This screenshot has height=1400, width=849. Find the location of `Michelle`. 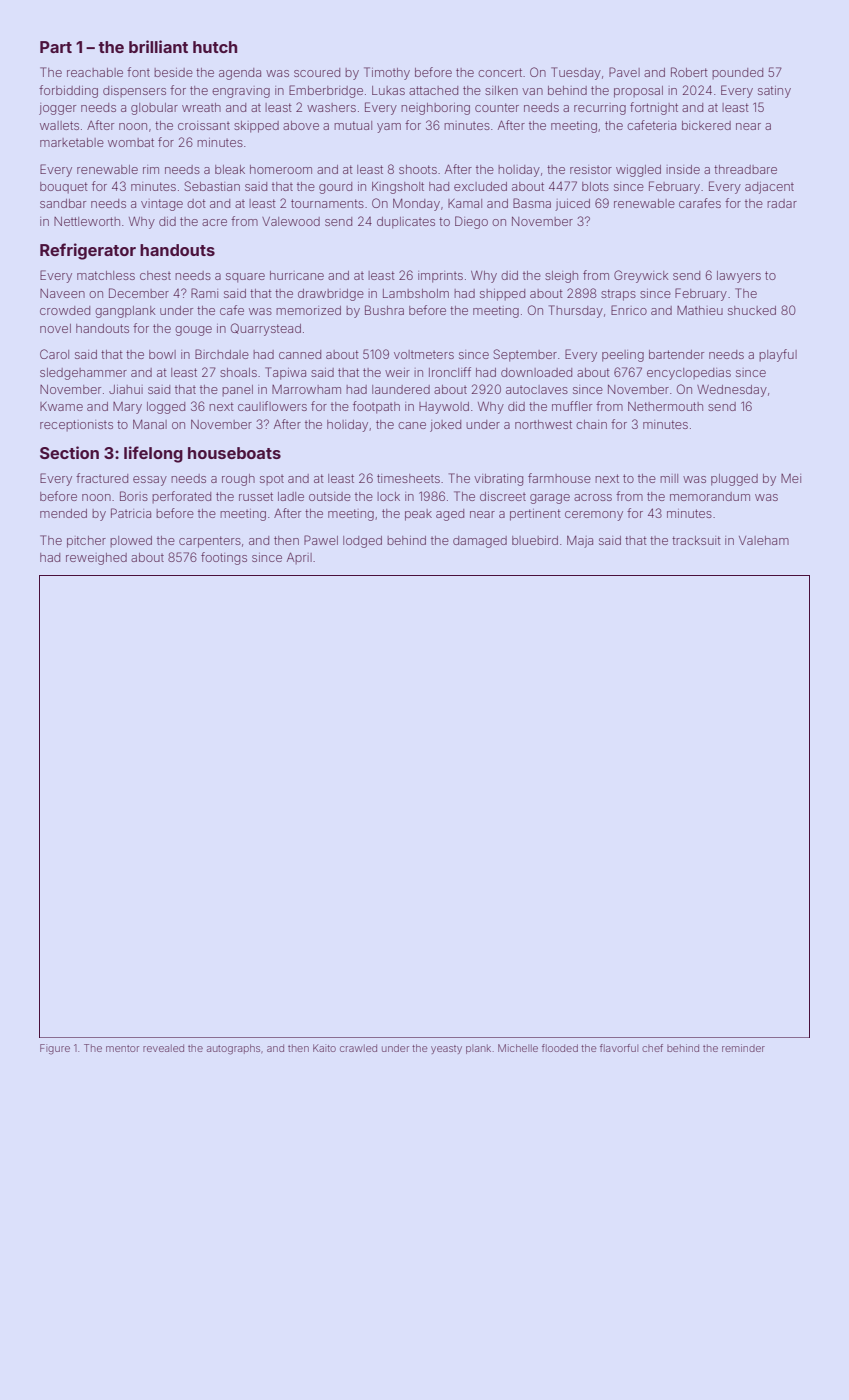

Michelle is located at coordinates (518, 1048).
